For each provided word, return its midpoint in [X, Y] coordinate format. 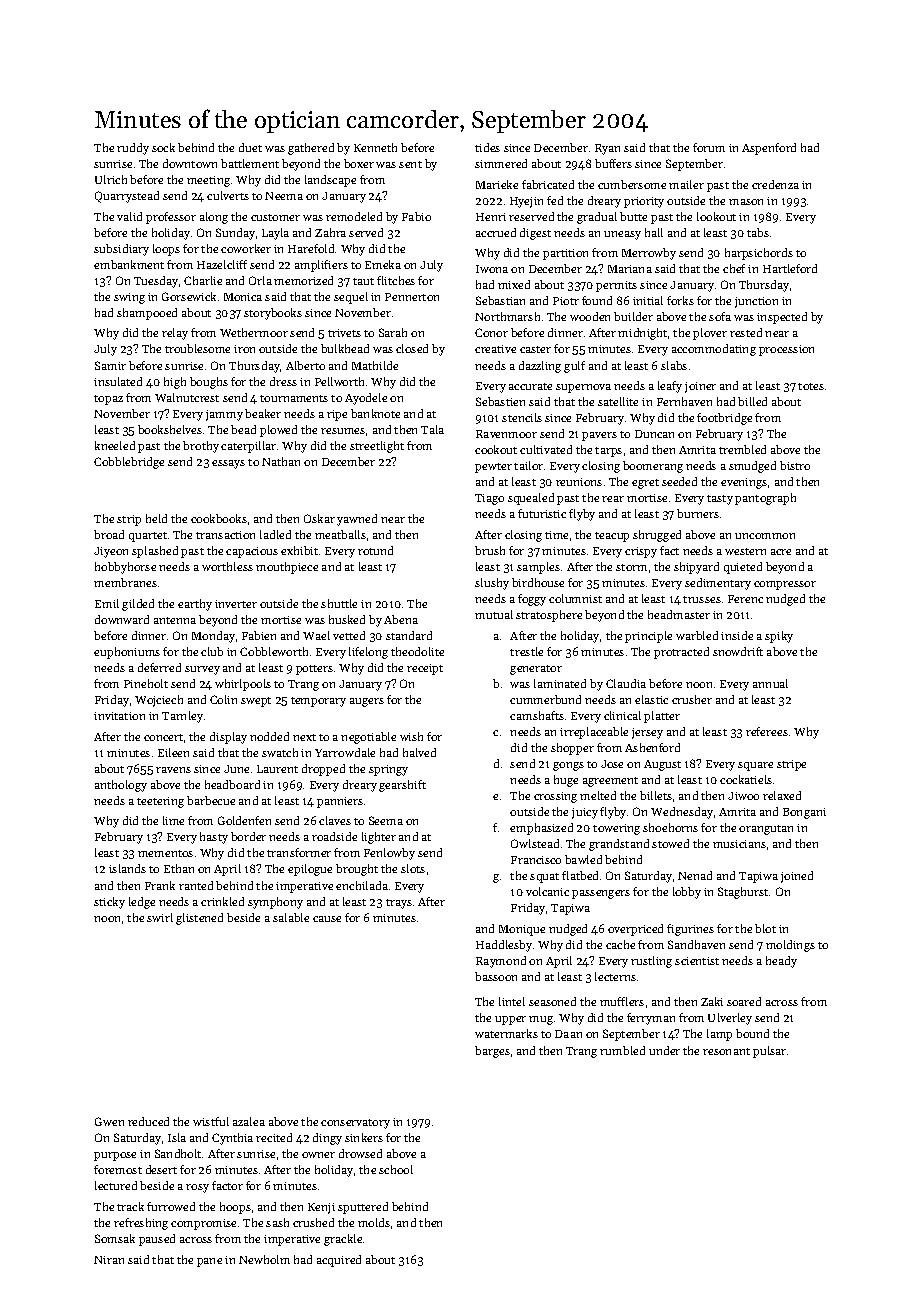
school [396, 1169]
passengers [601, 894]
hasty [214, 838]
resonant [726, 1051]
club [212, 651]
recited [274, 1137]
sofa [720, 316]
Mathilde [375, 365]
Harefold [311, 248]
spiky [779, 637]
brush [490, 550]
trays [399, 904]
